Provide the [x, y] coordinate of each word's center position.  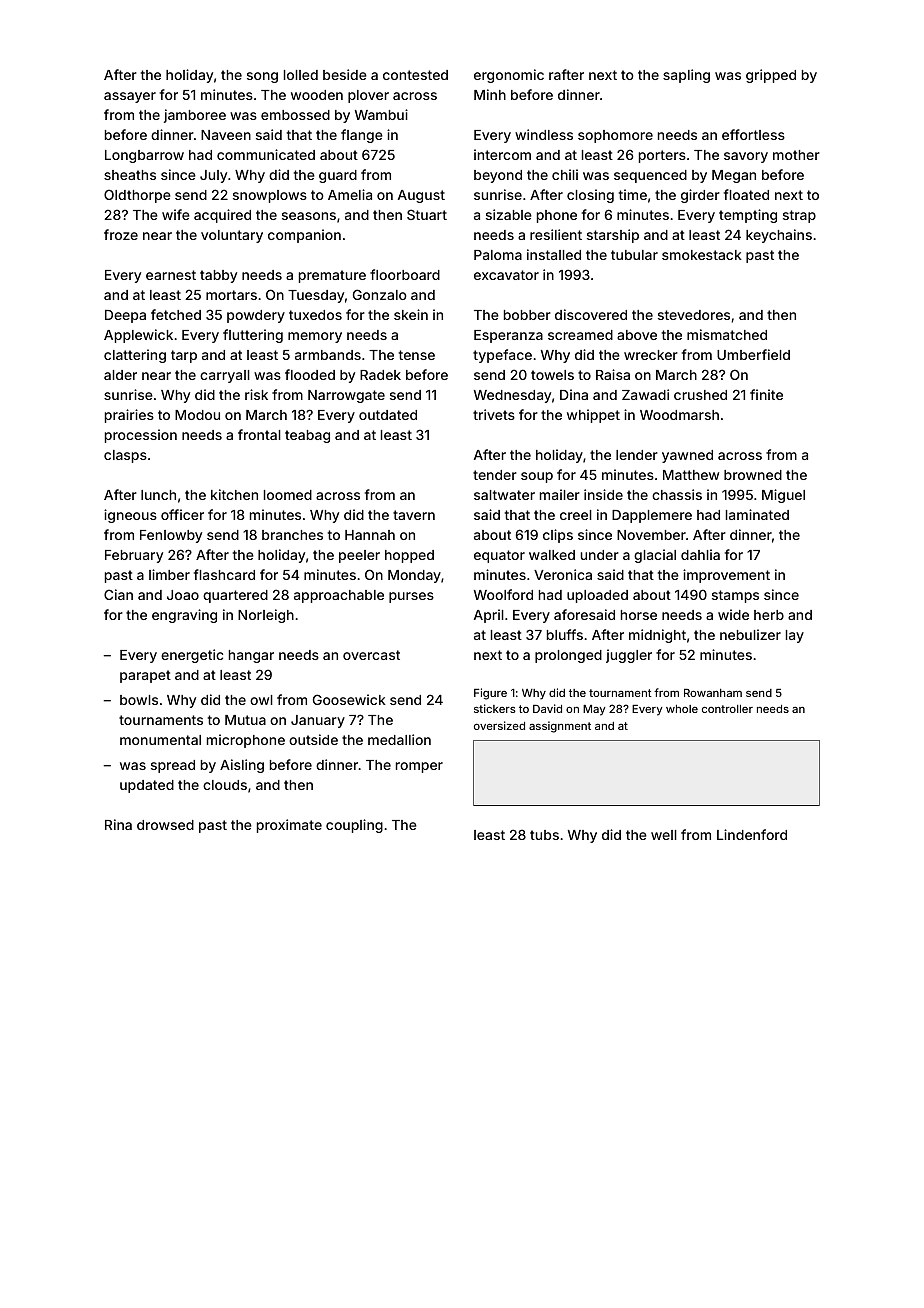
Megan [734, 176]
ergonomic [509, 76]
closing [590, 196]
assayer [130, 97]
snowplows [270, 196]
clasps [125, 456]
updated [147, 786]
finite [766, 394]
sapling [686, 76]
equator [499, 556]
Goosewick [349, 699]
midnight [657, 636]
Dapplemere [652, 516]
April [489, 616]
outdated [388, 415]
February [134, 556]
